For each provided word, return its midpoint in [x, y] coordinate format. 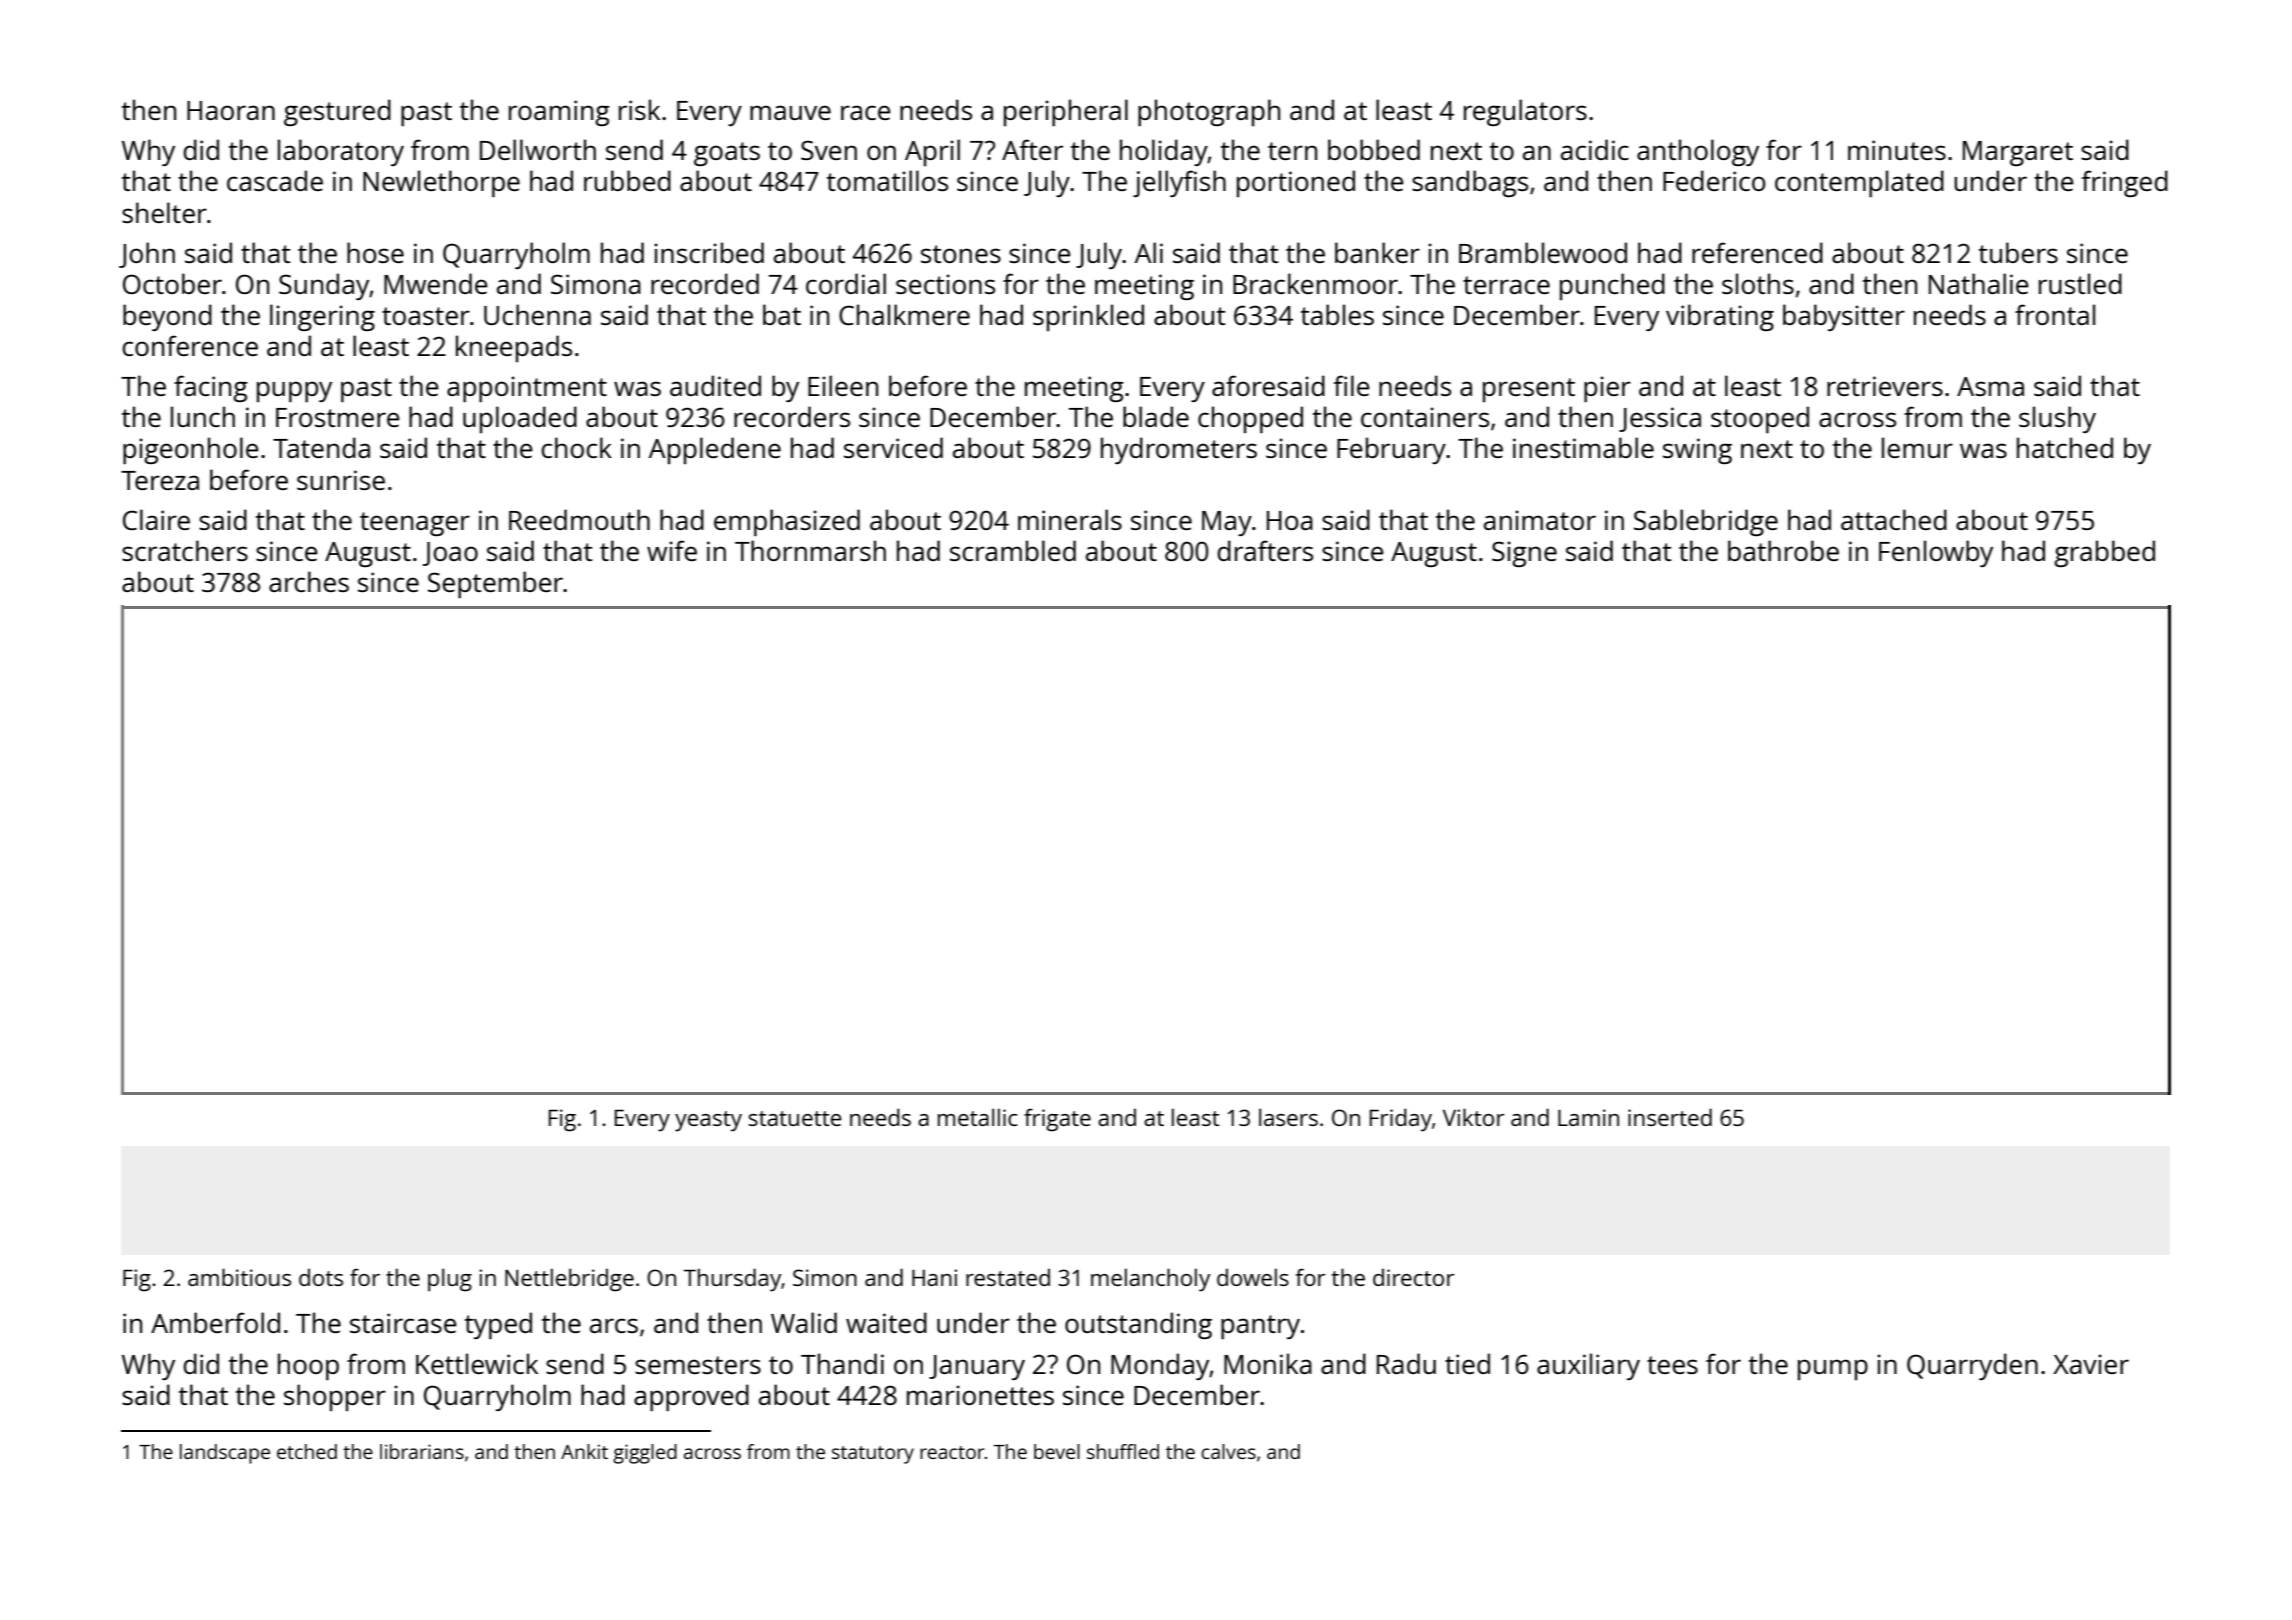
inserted [1670, 1117]
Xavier [2091, 1364]
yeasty [708, 1121]
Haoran [231, 110]
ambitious [239, 1277]
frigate [1057, 1120]
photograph [1209, 112]
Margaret [2018, 153]
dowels [1253, 1277]
